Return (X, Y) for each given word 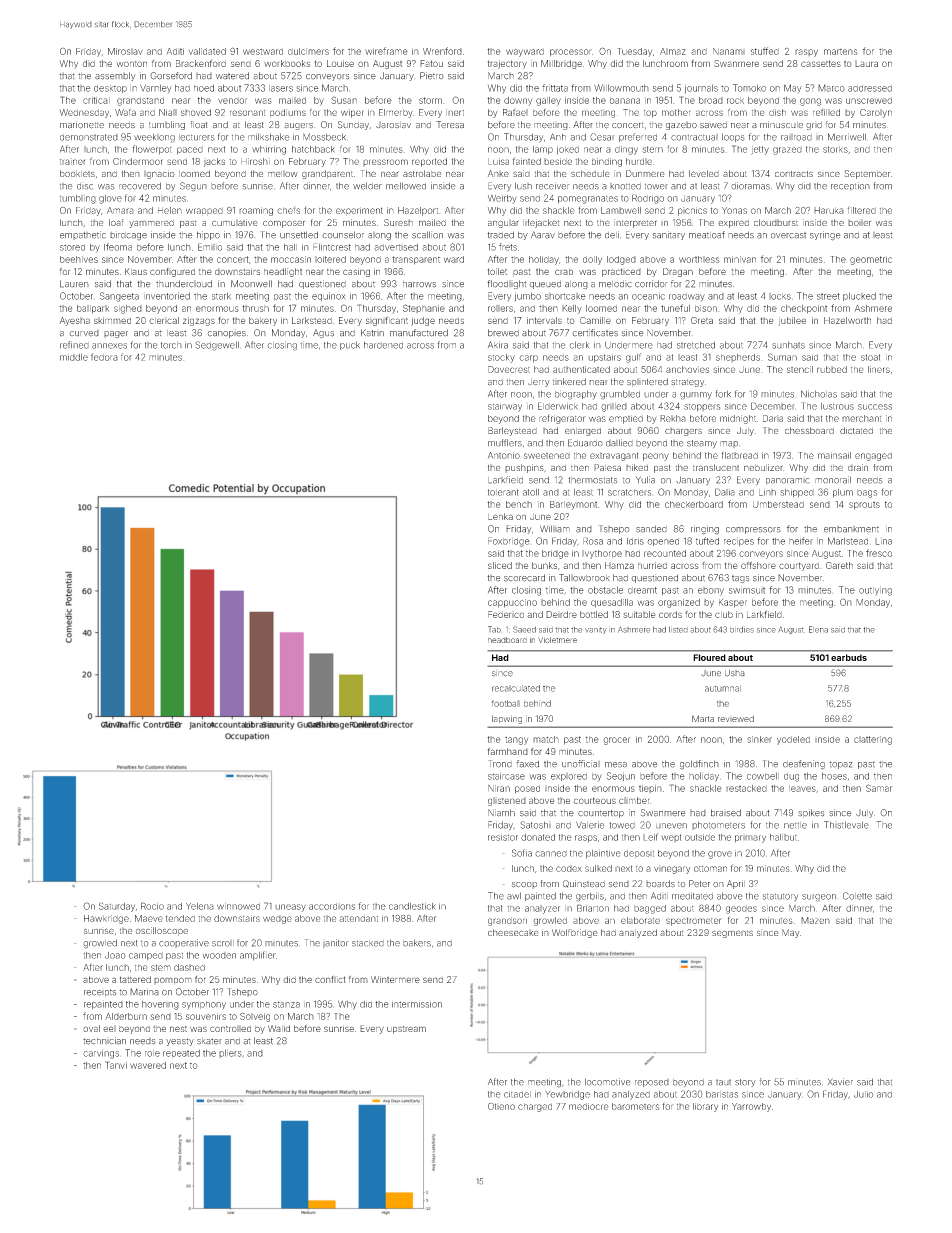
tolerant (503, 492)
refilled (826, 112)
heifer (801, 541)
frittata (555, 88)
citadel (517, 1094)
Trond (500, 764)
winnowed (238, 906)
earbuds (849, 657)
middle (74, 357)
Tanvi (116, 1065)
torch (171, 345)
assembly (115, 76)
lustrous (837, 406)
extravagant (614, 456)
